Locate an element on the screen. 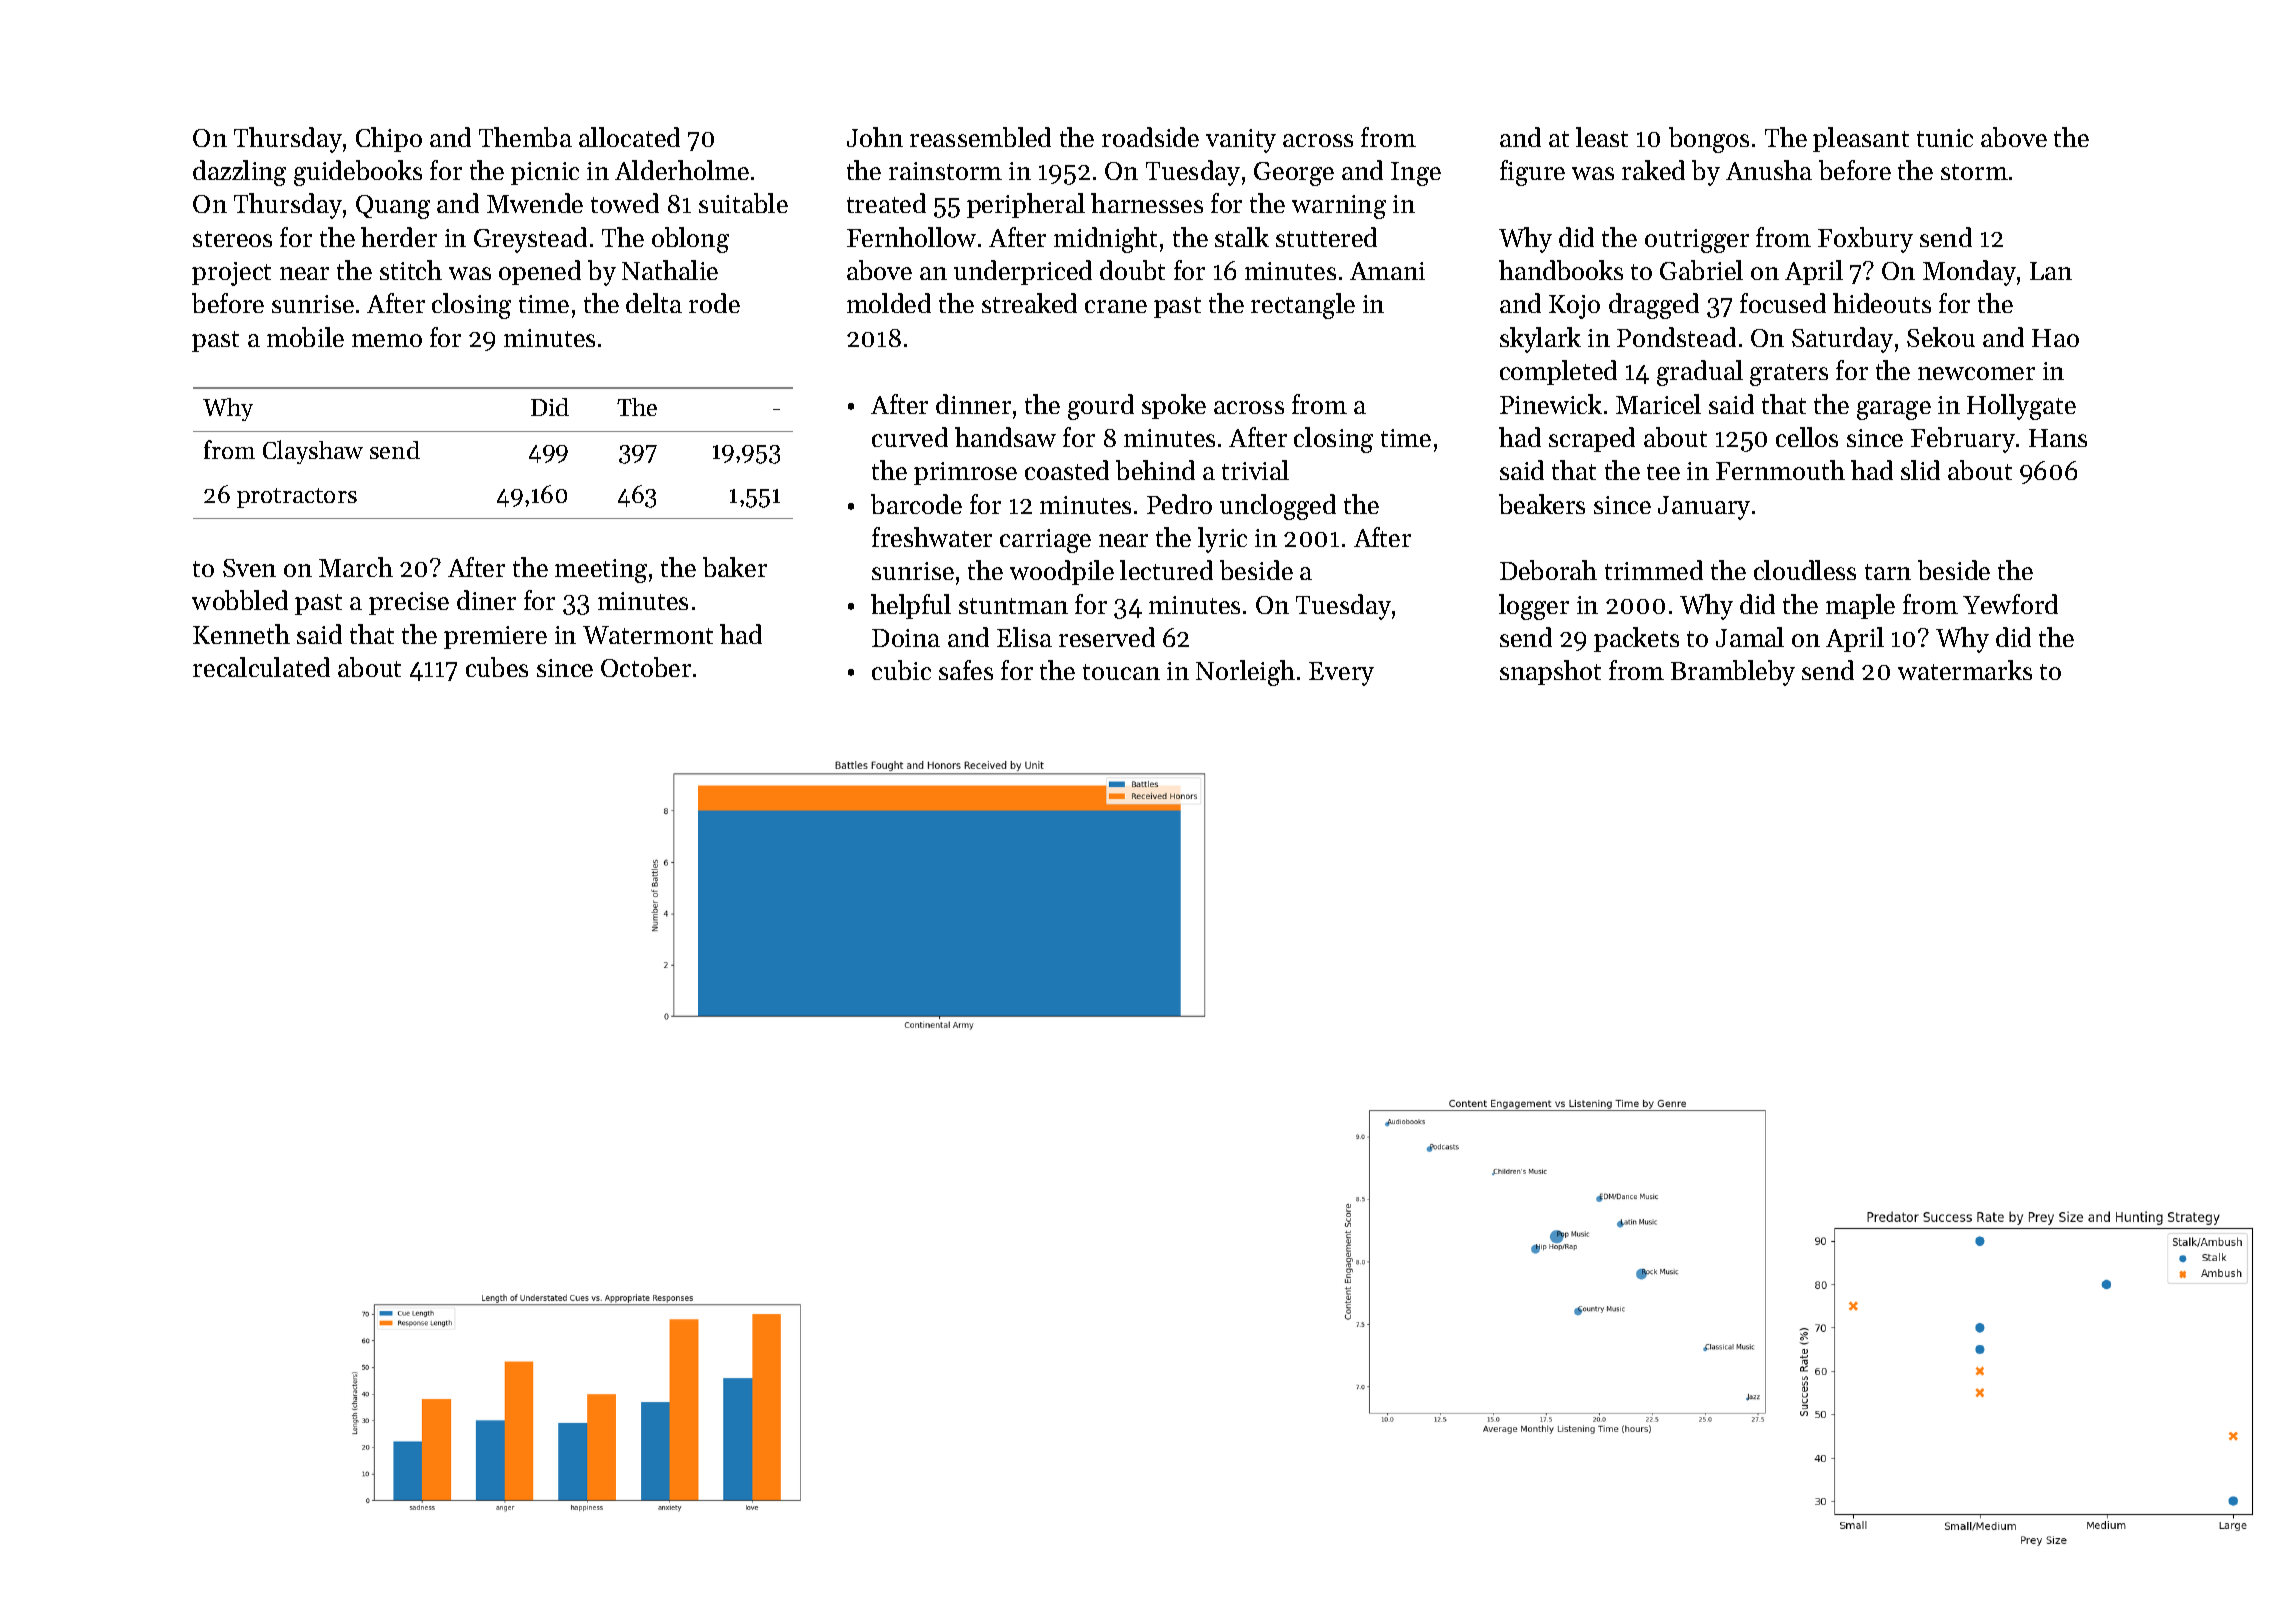  Sekou is located at coordinates (1941, 337).
